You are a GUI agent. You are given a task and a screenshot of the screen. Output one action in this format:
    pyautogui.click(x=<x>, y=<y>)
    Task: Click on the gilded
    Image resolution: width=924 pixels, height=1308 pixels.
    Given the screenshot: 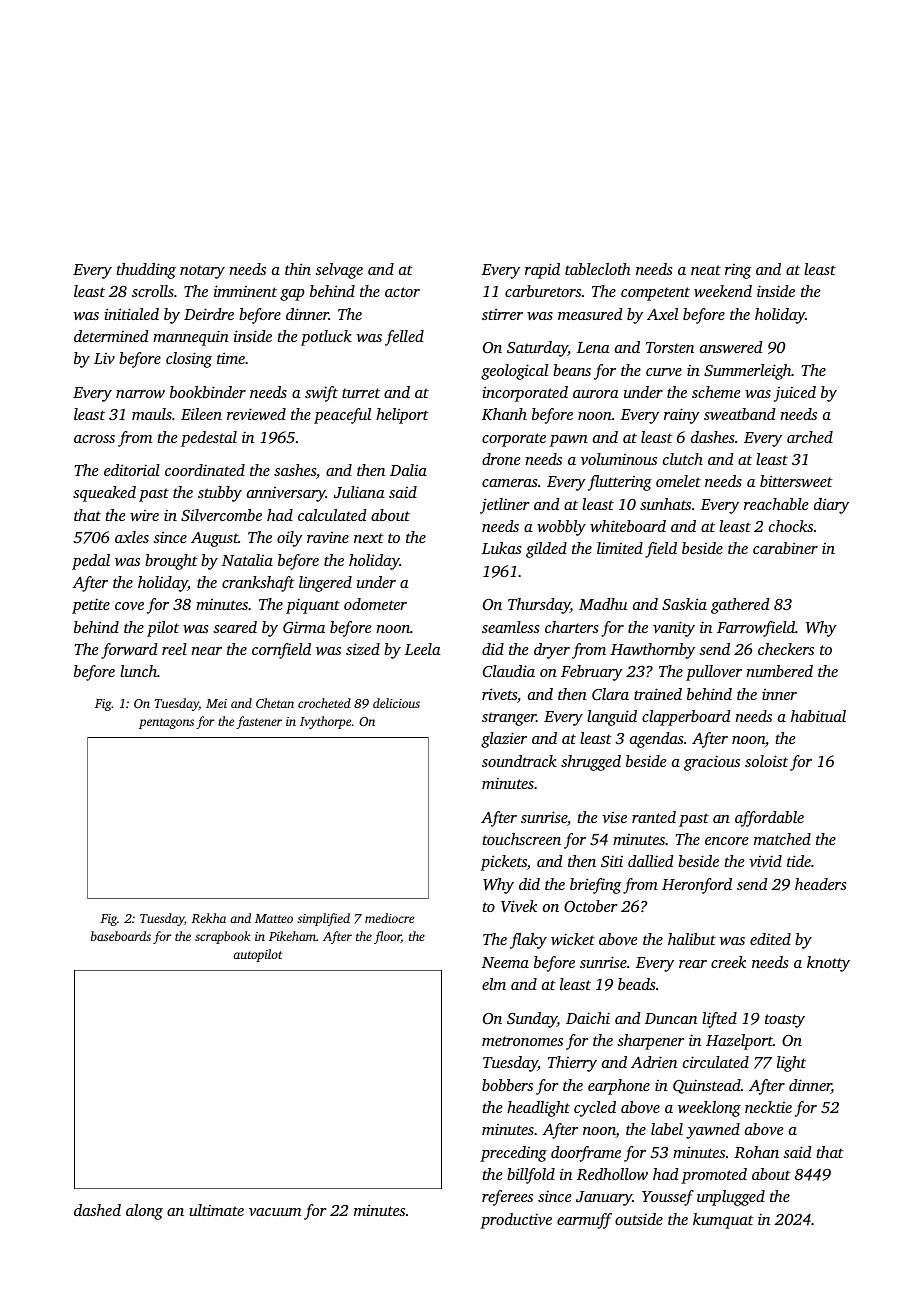 What is the action you would take?
    pyautogui.click(x=546, y=550)
